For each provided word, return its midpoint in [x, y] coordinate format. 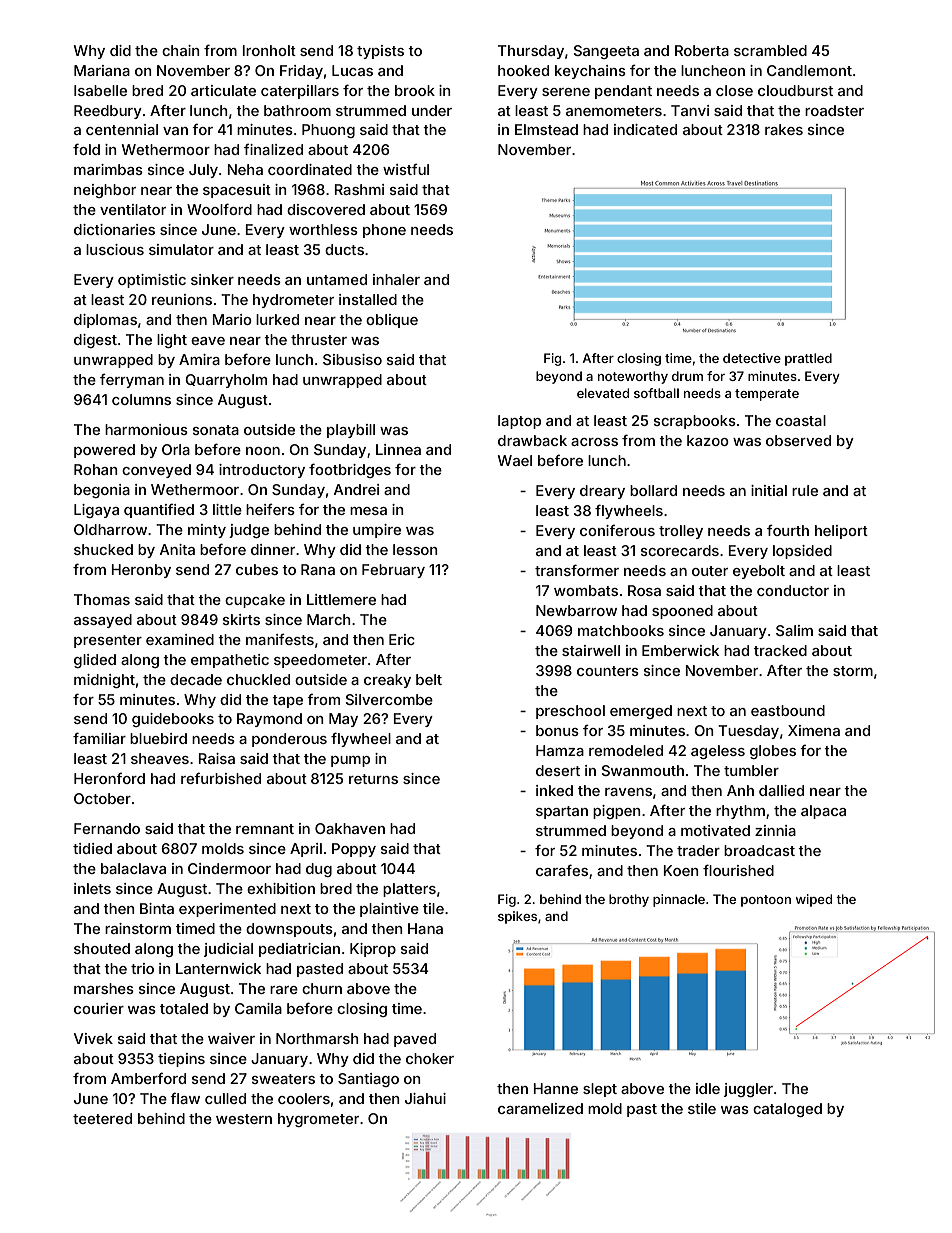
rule [805, 490]
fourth [788, 530]
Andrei [356, 489]
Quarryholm [226, 381]
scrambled [770, 50]
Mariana [102, 70]
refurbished [221, 778]
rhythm [740, 812]
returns [373, 779]
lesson [415, 549]
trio [142, 968]
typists [380, 52]
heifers [270, 509]
